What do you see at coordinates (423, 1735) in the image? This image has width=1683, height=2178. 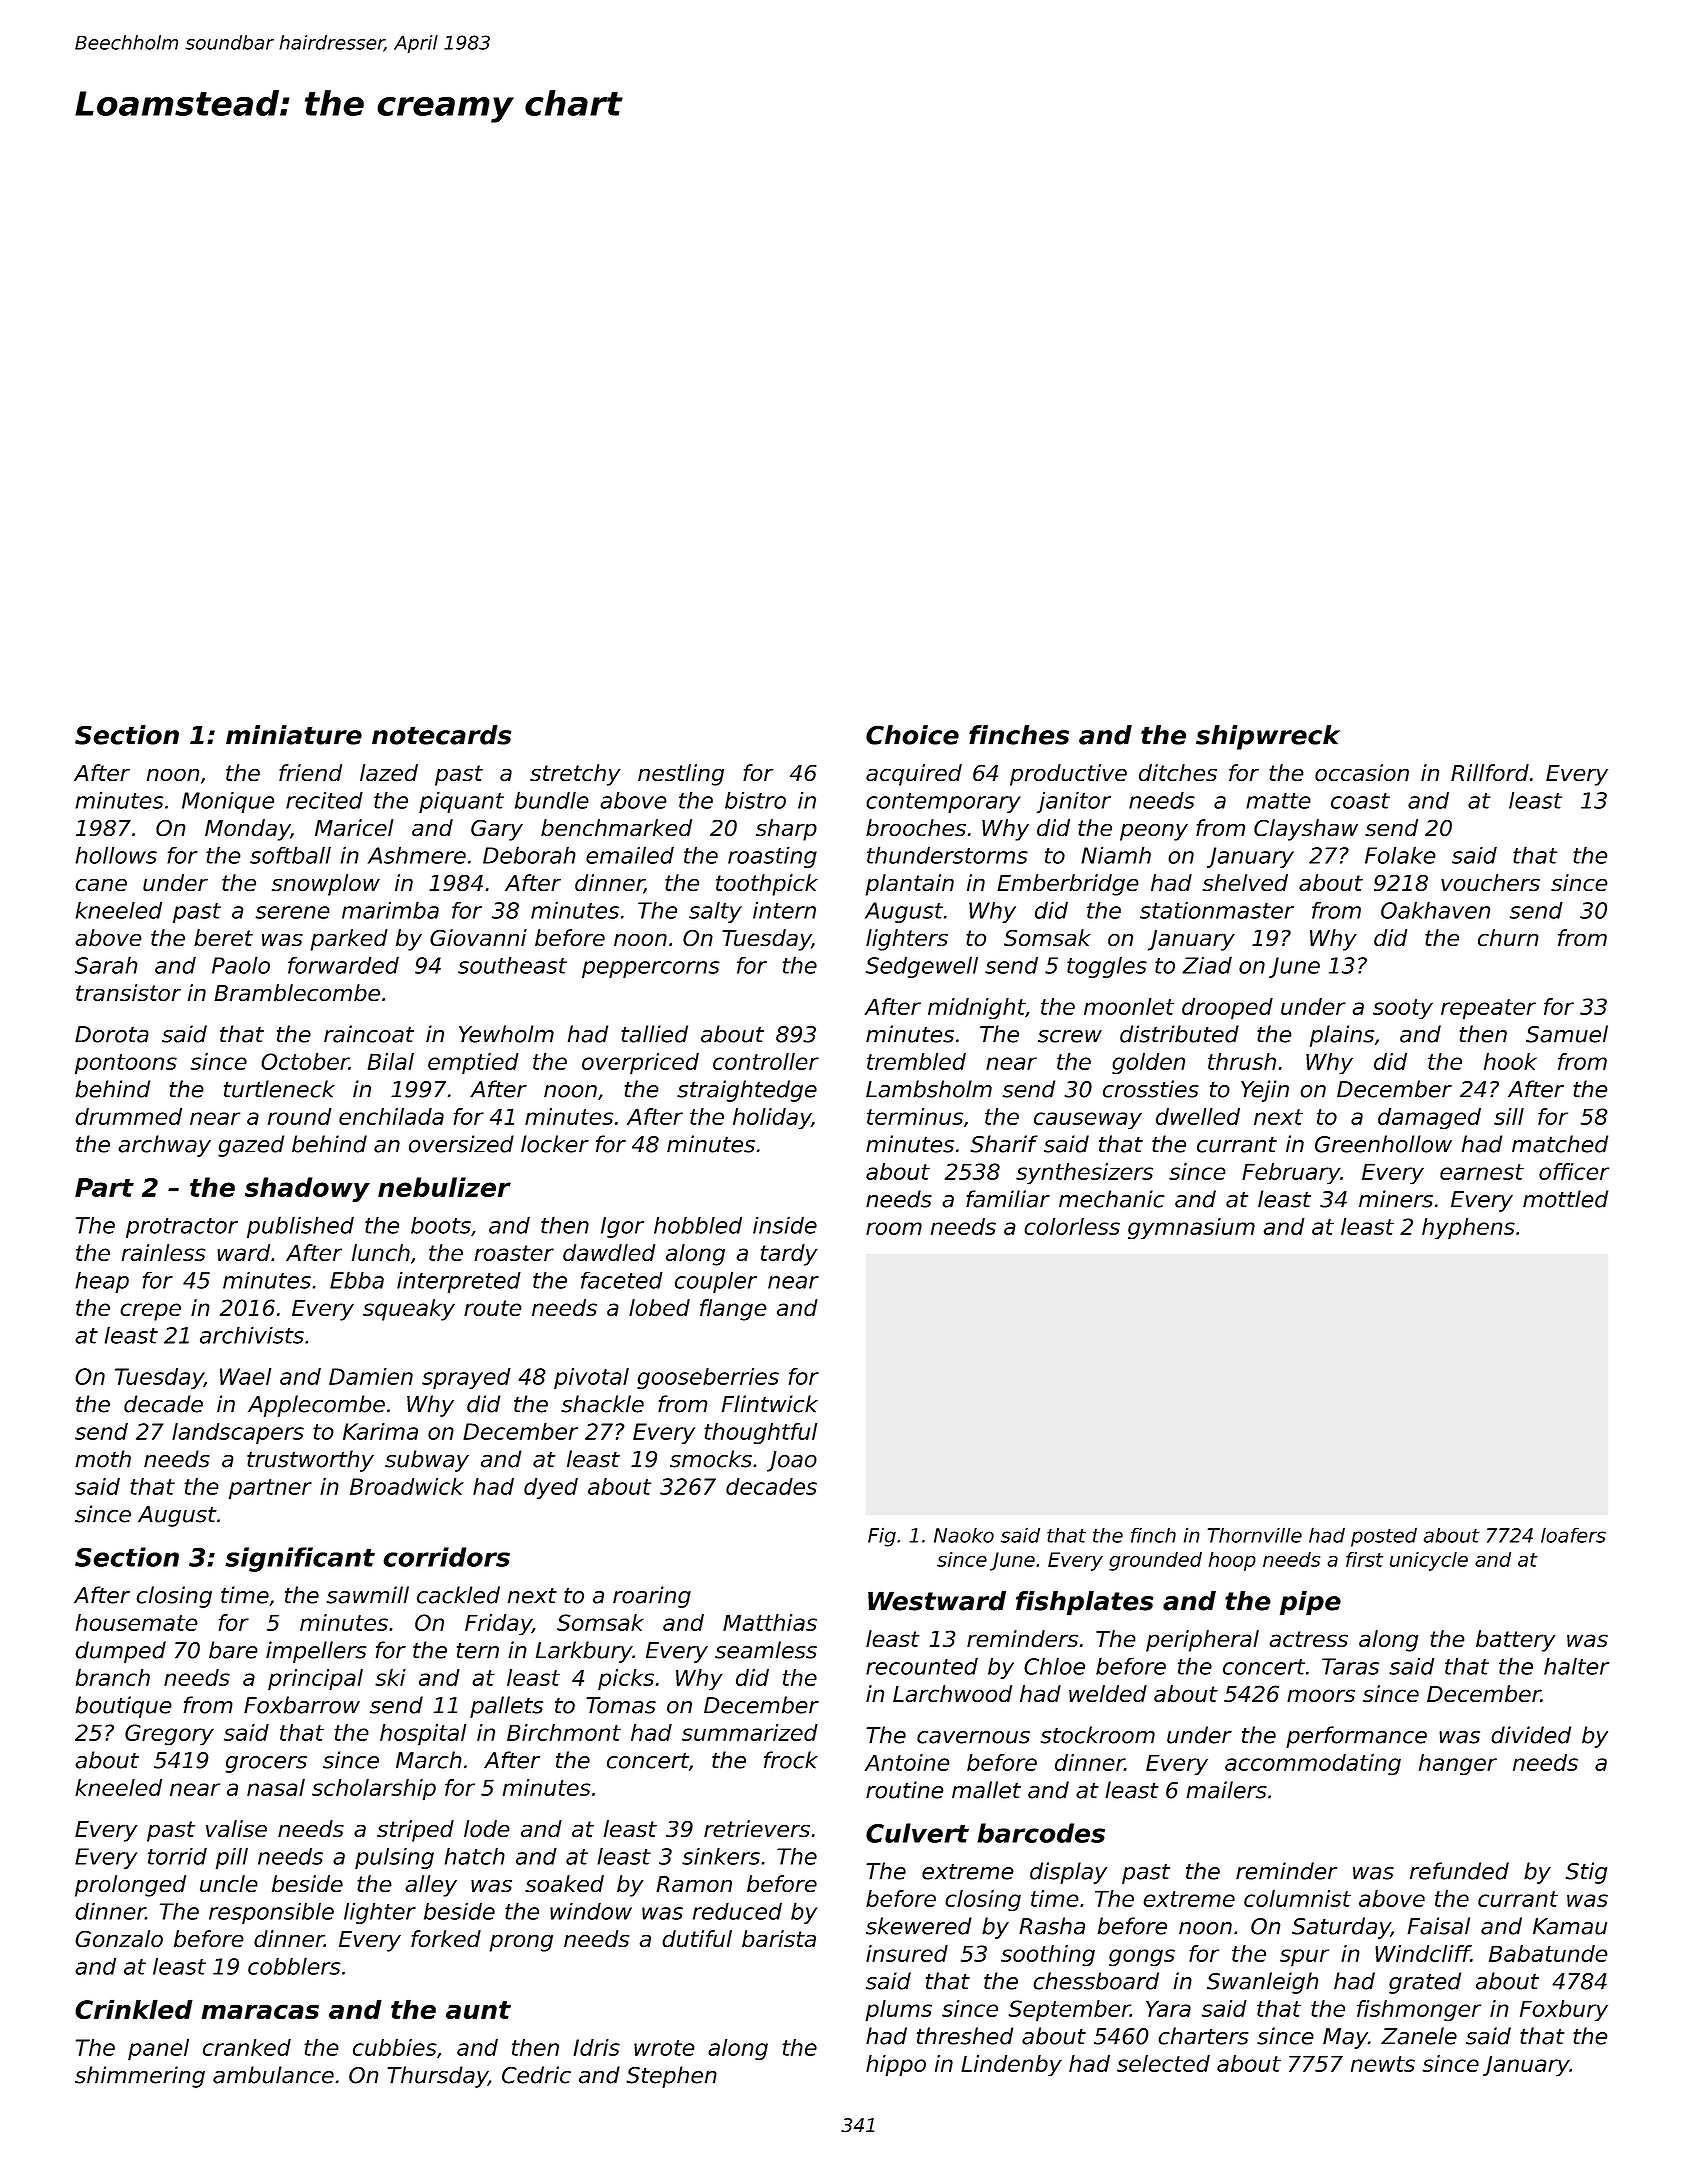 I see `hospital` at bounding box center [423, 1735].
